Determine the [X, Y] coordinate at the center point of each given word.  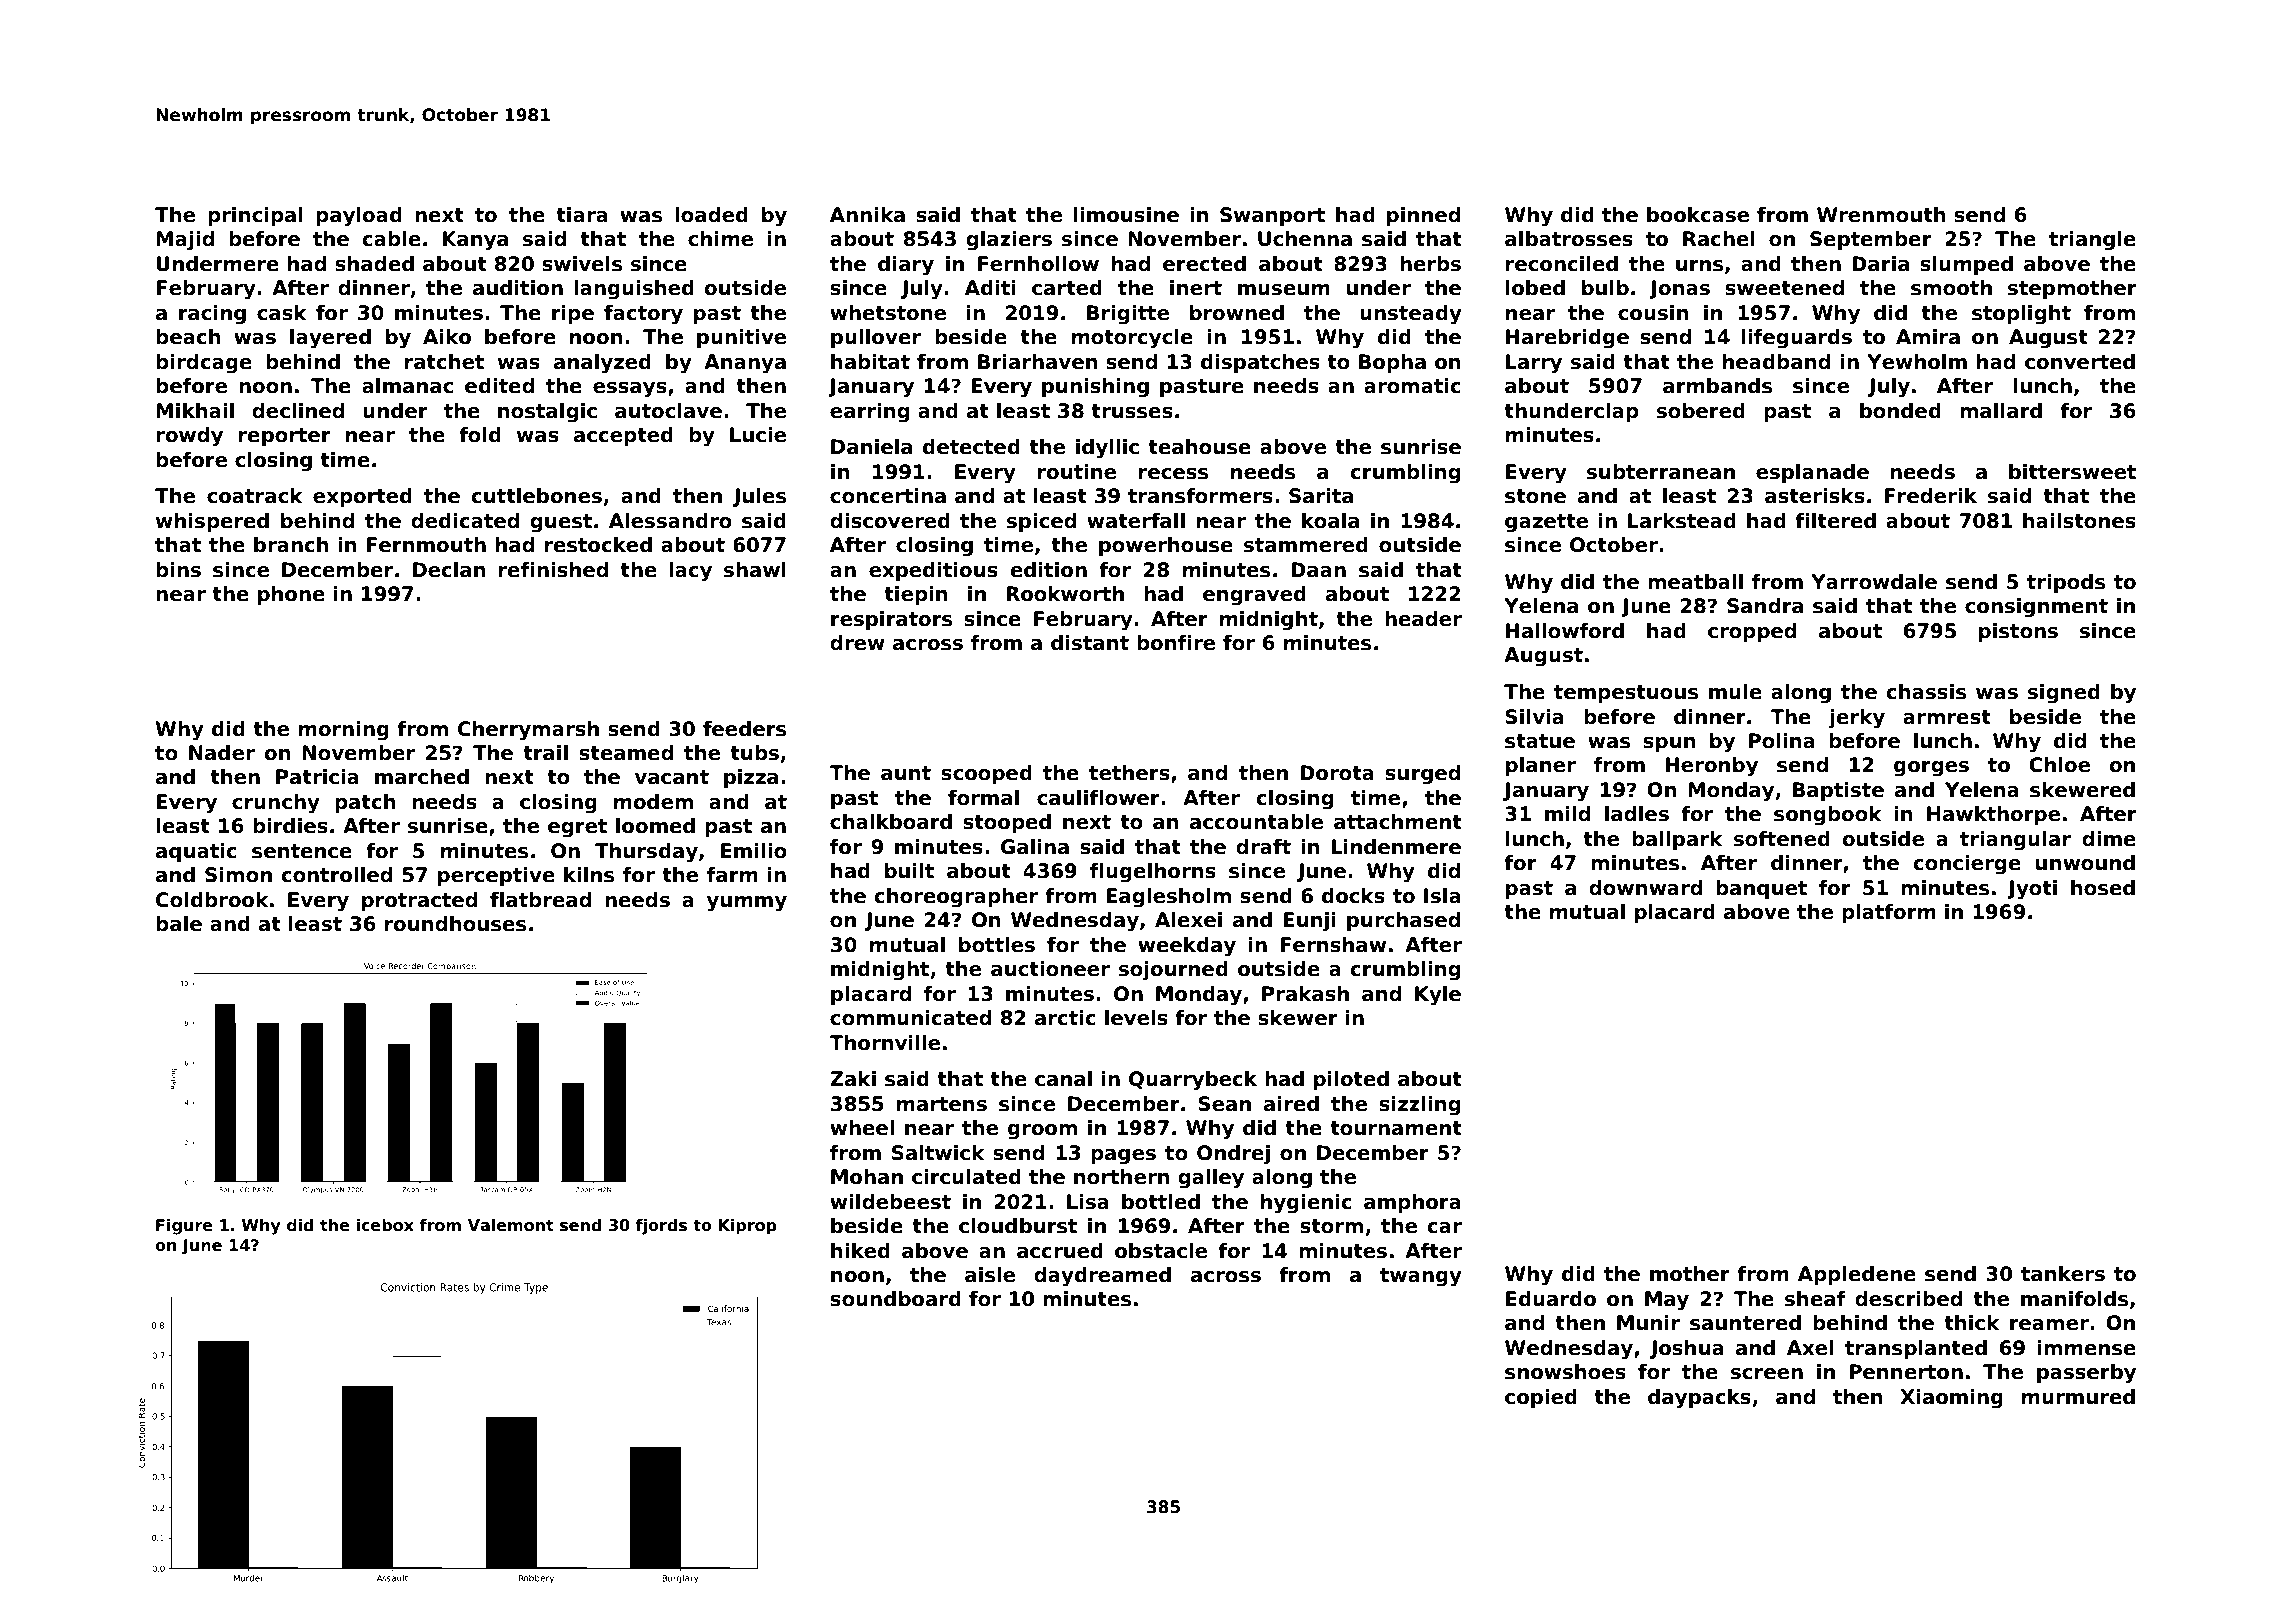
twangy [1421, 1277]
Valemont [511, 1225]
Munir [1648, 1323]
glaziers [1009, 241]
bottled [1161, 1202]
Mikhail [195, 411]
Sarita [1321, 496]
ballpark [1677, 840]
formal [983, 798]
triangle [2092, 241]
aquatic [196, 852]
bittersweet [2072, 472]
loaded [711, 215]
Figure [184, 1226]
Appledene [1857, 1275]
